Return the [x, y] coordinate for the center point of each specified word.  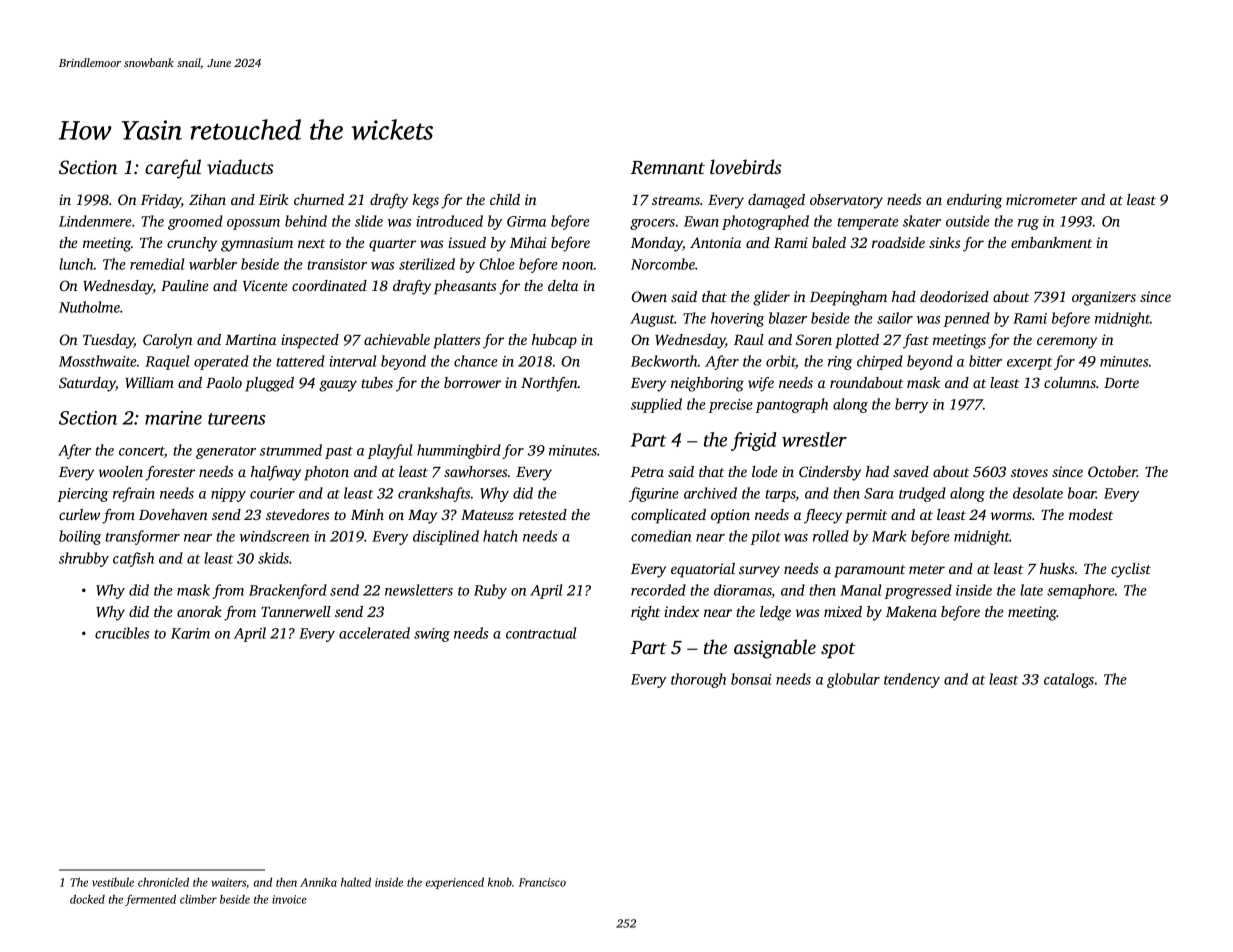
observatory [846, 201]
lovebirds [746, 166]
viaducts [240, 166]
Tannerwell [296, 611]
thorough [698, 680]
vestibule [113, 882]
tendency [912, 680]
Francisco [542, 882]
